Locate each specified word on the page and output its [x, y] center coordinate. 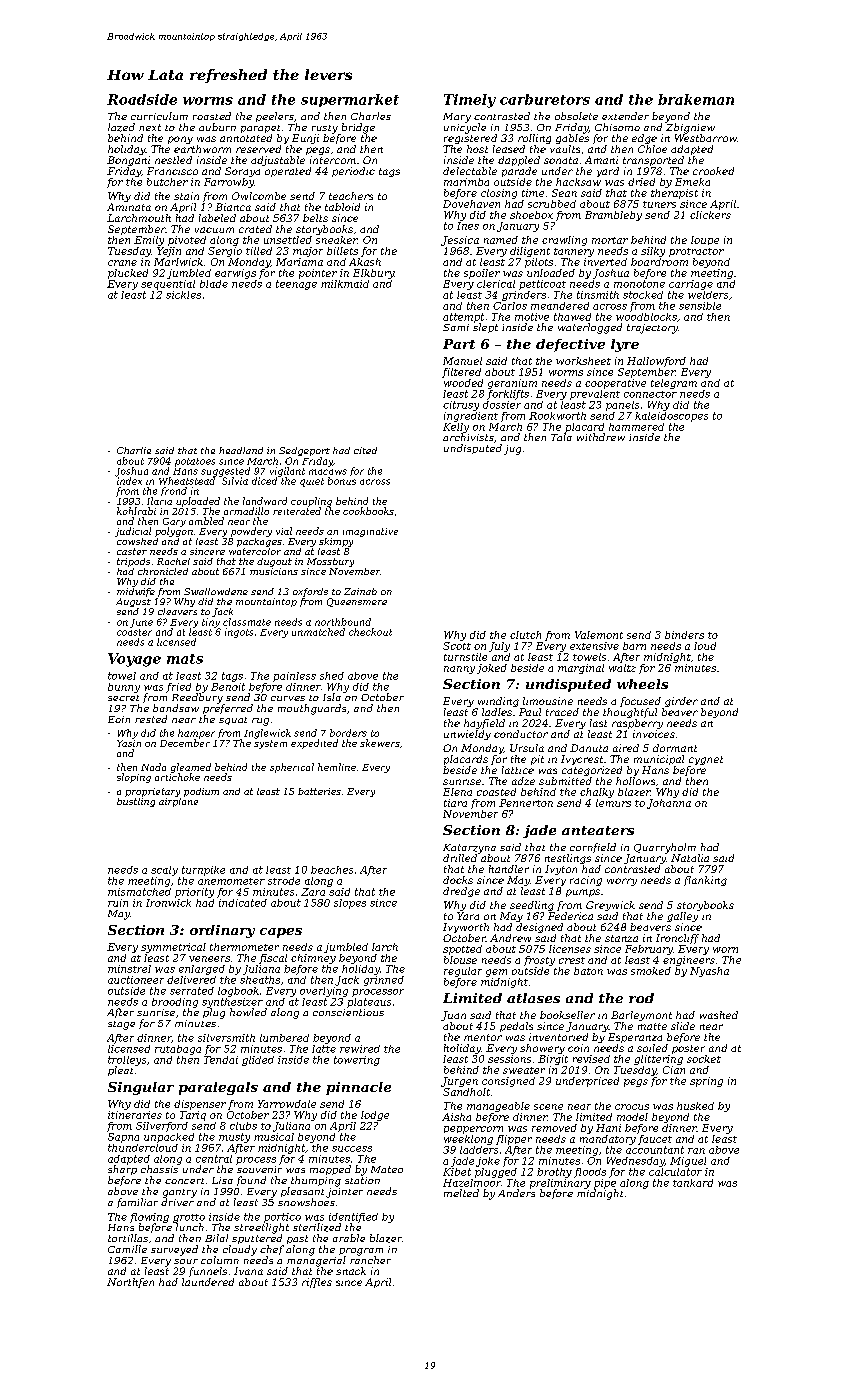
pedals [516, 1027]
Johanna [669, 804]
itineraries [135, 1115]
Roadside [142, 99]
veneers [209, 959]
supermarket [350, 100]
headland [241, 450]
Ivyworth [466, 928]
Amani [601, 160]
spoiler [482, 274]
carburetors [545, 99]
